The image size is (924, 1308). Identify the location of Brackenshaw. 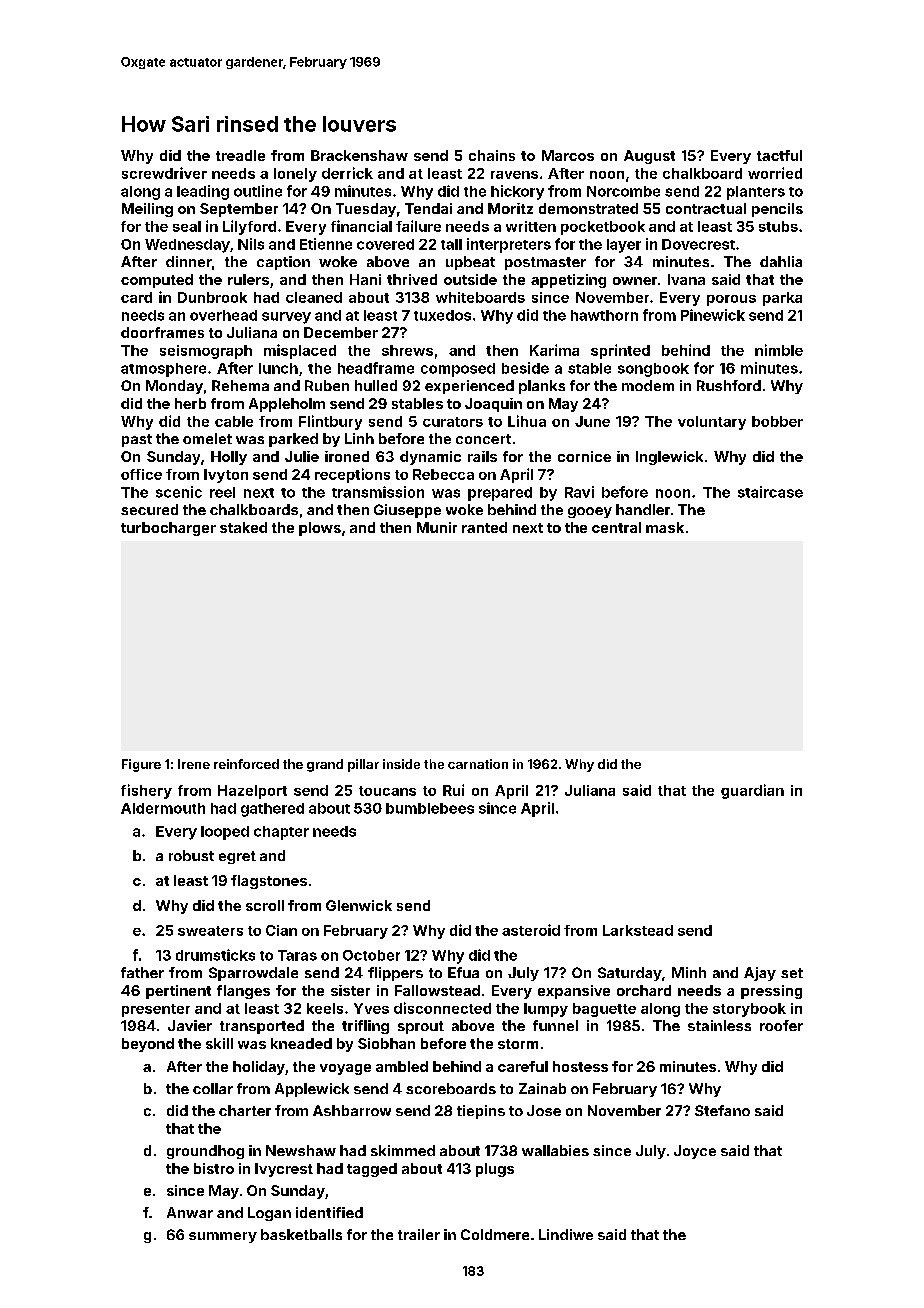
(359, 155).
